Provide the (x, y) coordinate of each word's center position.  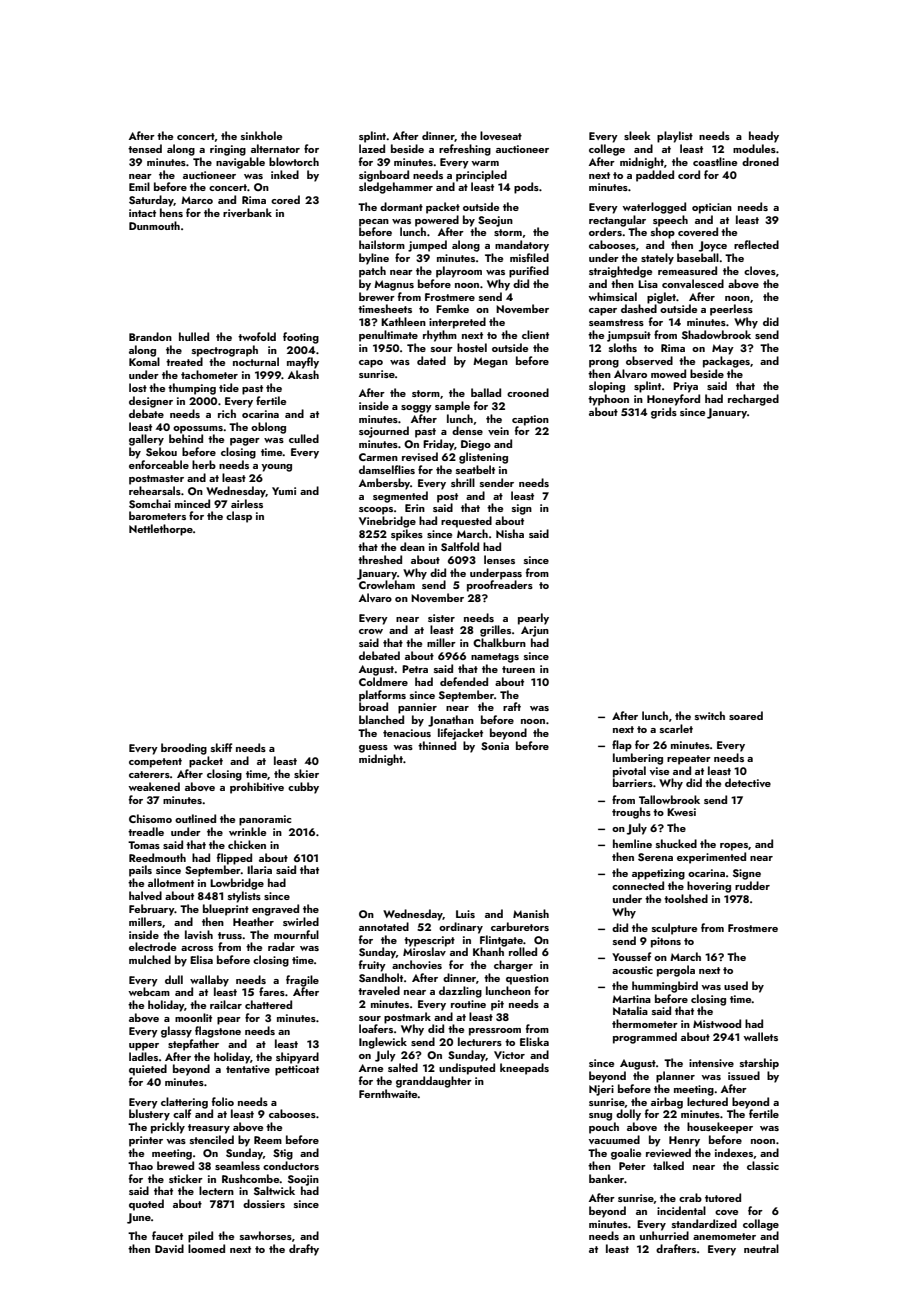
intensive (711, 1063)
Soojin (303, 1180)
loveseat (501, 135)
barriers (633, 782)
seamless (237, 1165)
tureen (518, 669)
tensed (145, 148)
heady (764, 137)
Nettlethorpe (161, 530)
